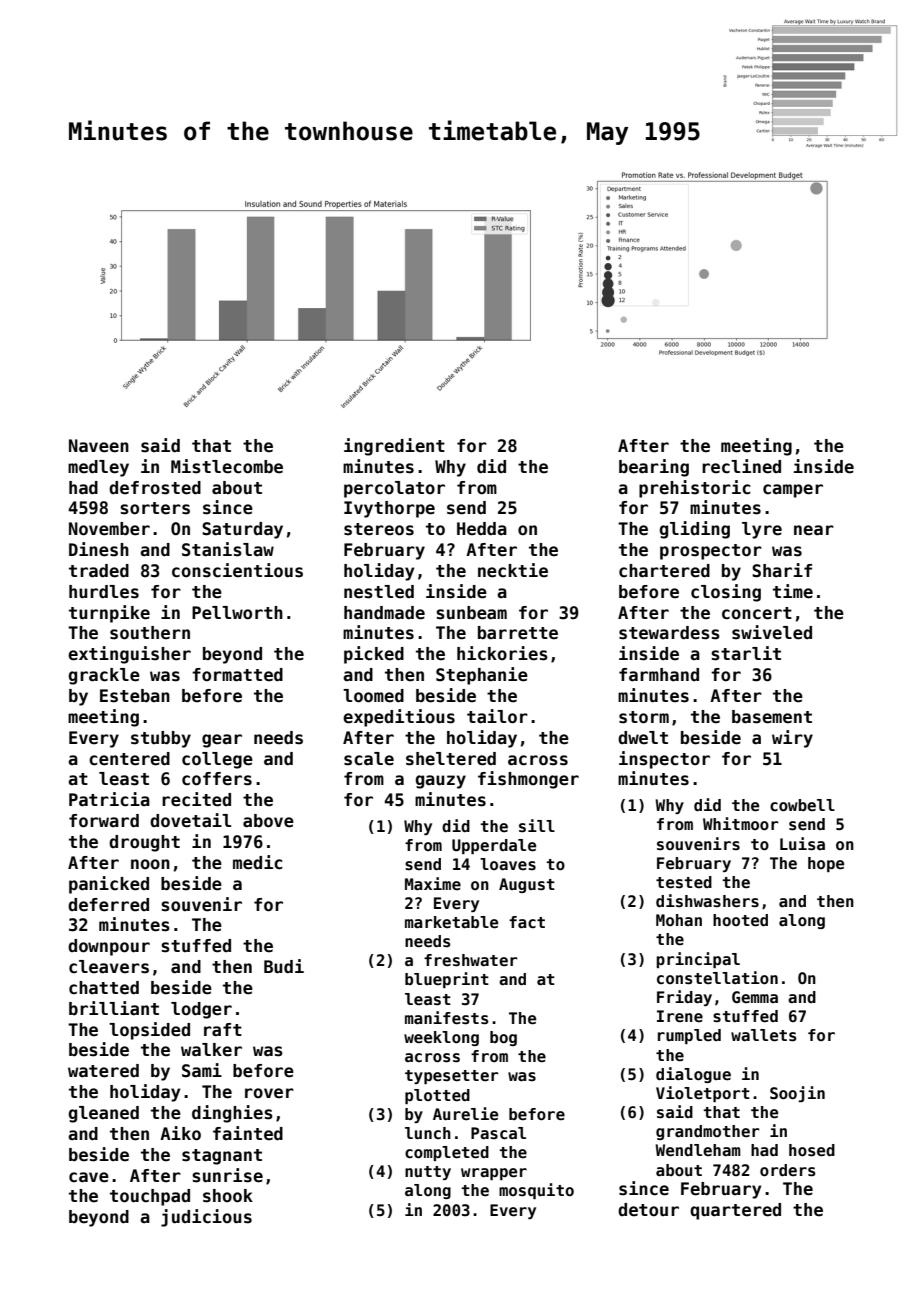 Image resolution: width=924 pixels, height=1308 pixels. I want to click on mosquito, so click(536, 1191).
